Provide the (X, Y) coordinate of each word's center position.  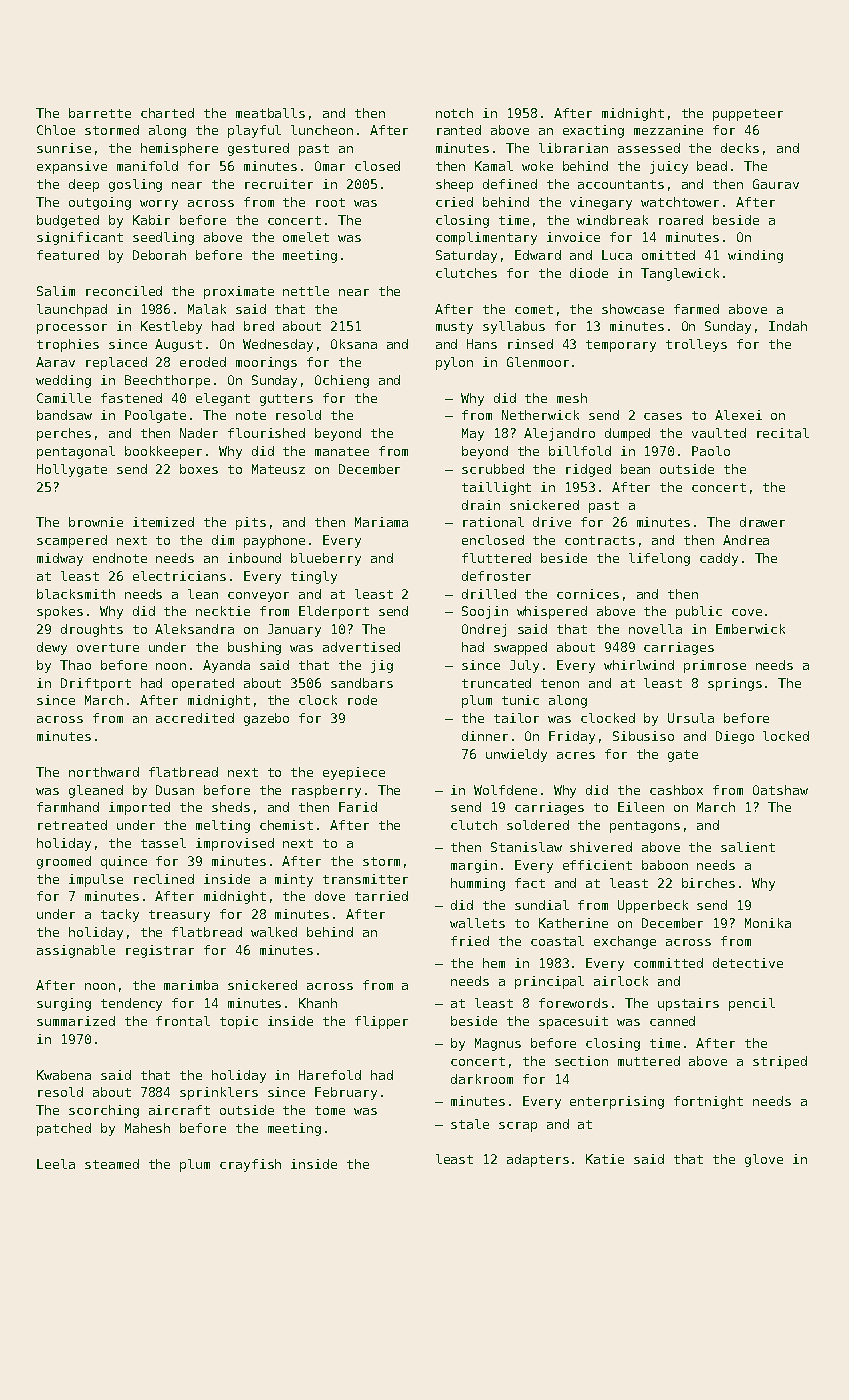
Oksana (354, 344)
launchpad (72, 310)
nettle (306, 291)
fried (470, 941)
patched (64, 1129)
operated (203, 684)
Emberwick (750, 629)
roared (681, 220)
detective (748, 963)
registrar (160, 951)
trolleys (696, 345)
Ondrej (484, 630)
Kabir (151, 220)
